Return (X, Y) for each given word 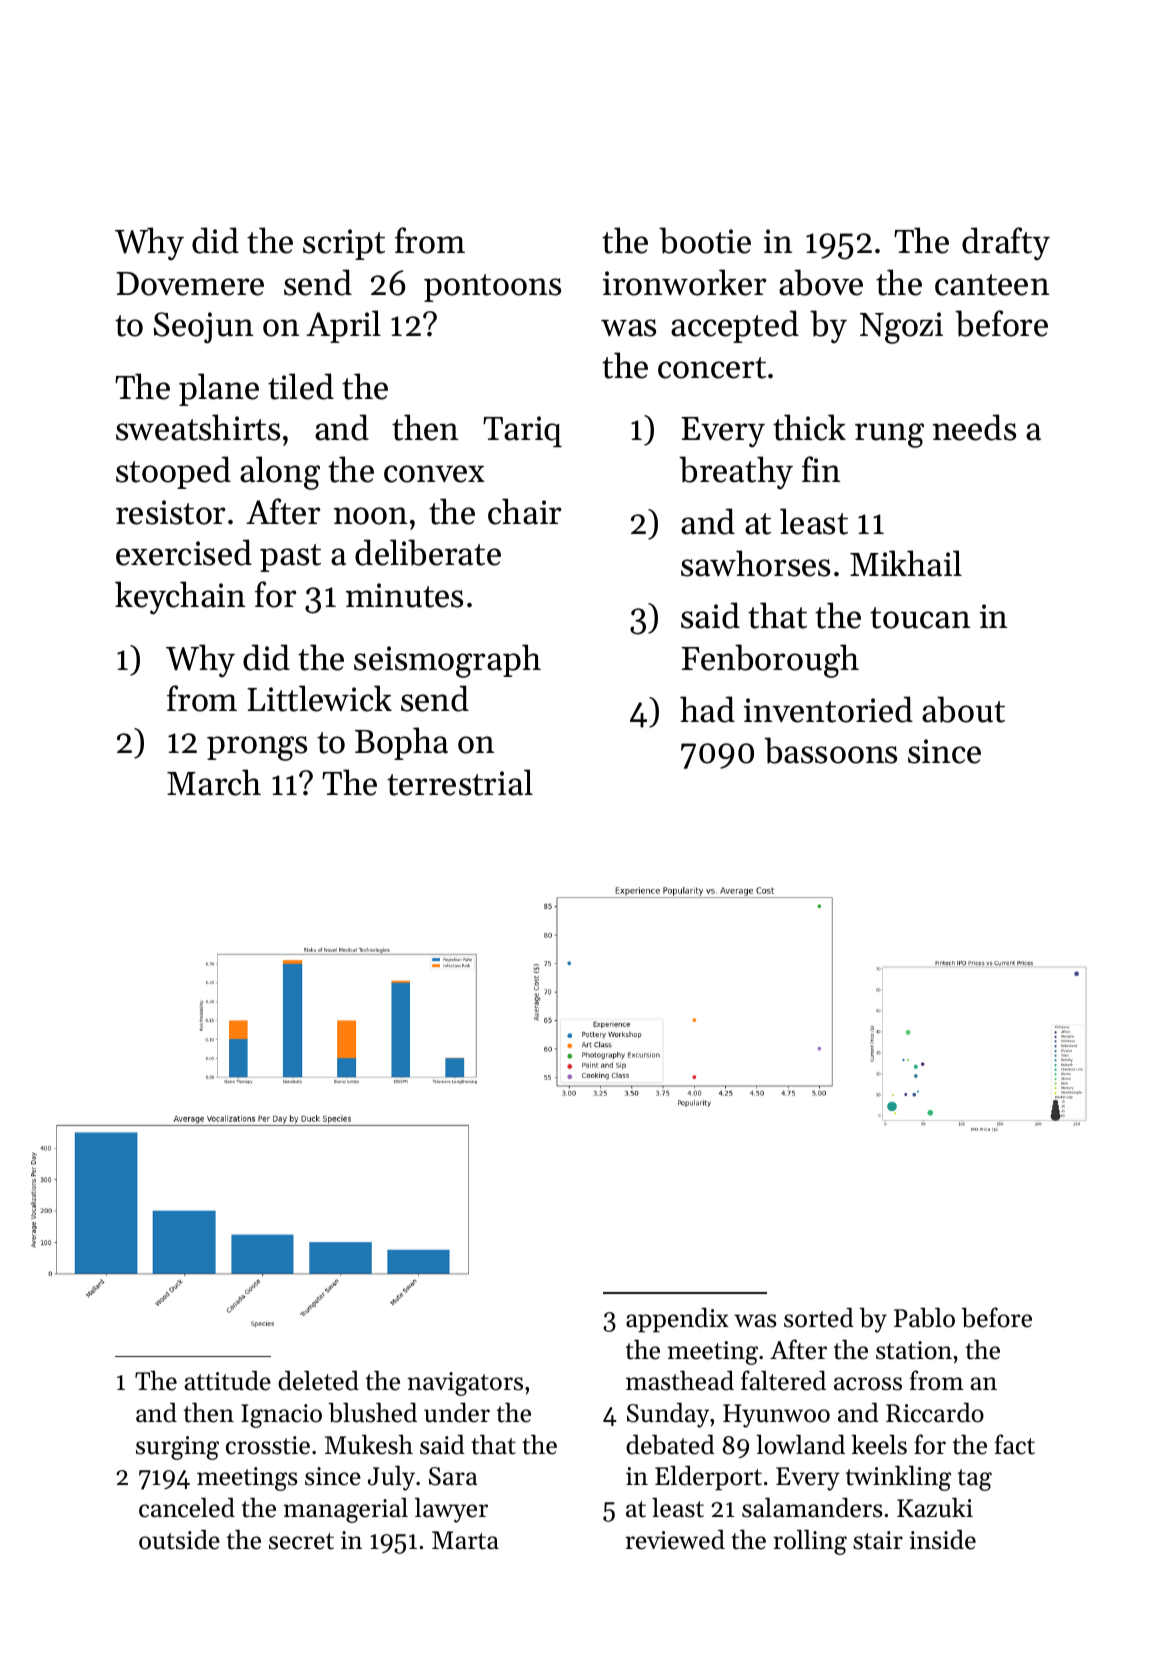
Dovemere (190, 284)
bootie (705, 240)
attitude (228, 1381)
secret (301, 1541)
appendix (677, 1320)
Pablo (924, 1317)
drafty (1006, 244)
